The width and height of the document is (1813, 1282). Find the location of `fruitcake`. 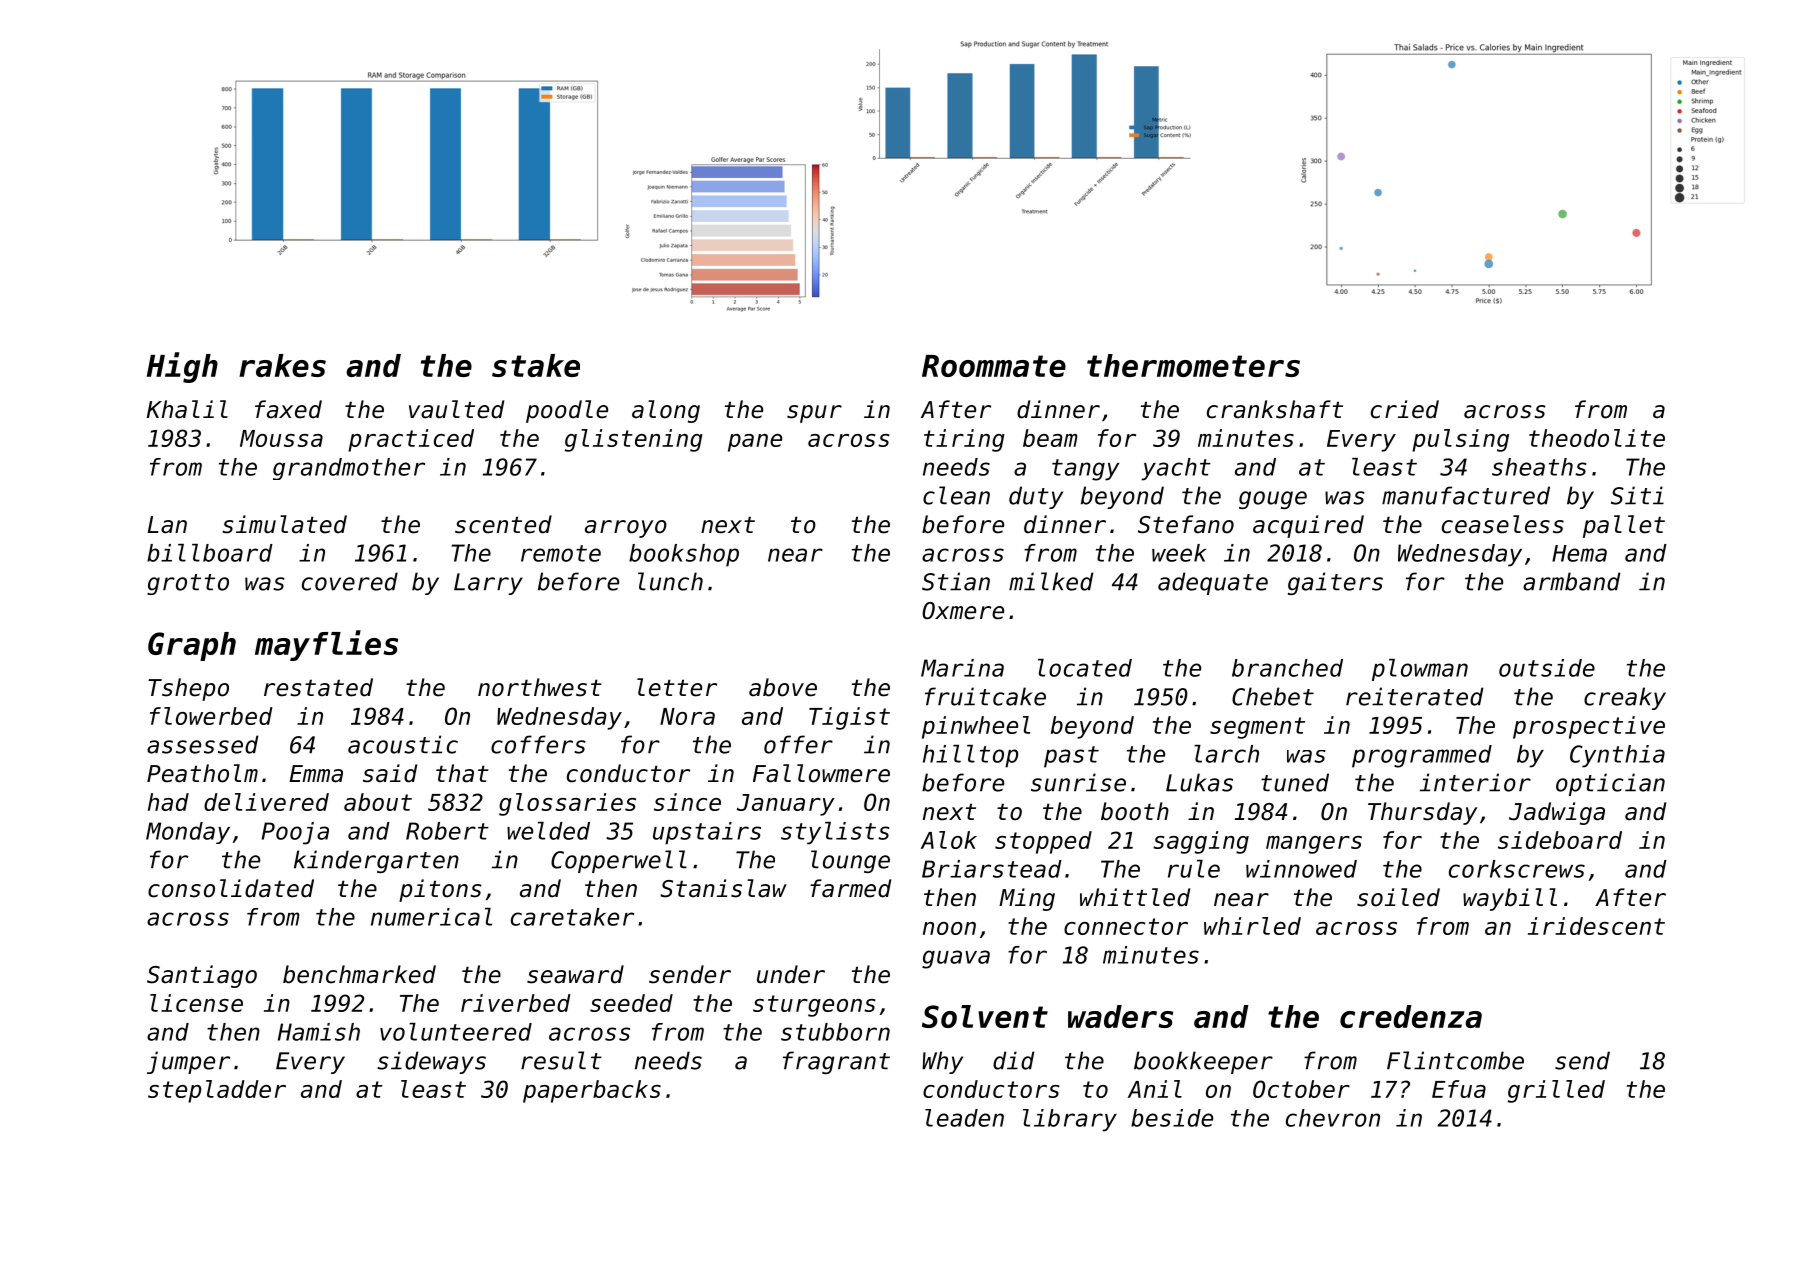

fruitcake is located at coordinates (985, 696).
